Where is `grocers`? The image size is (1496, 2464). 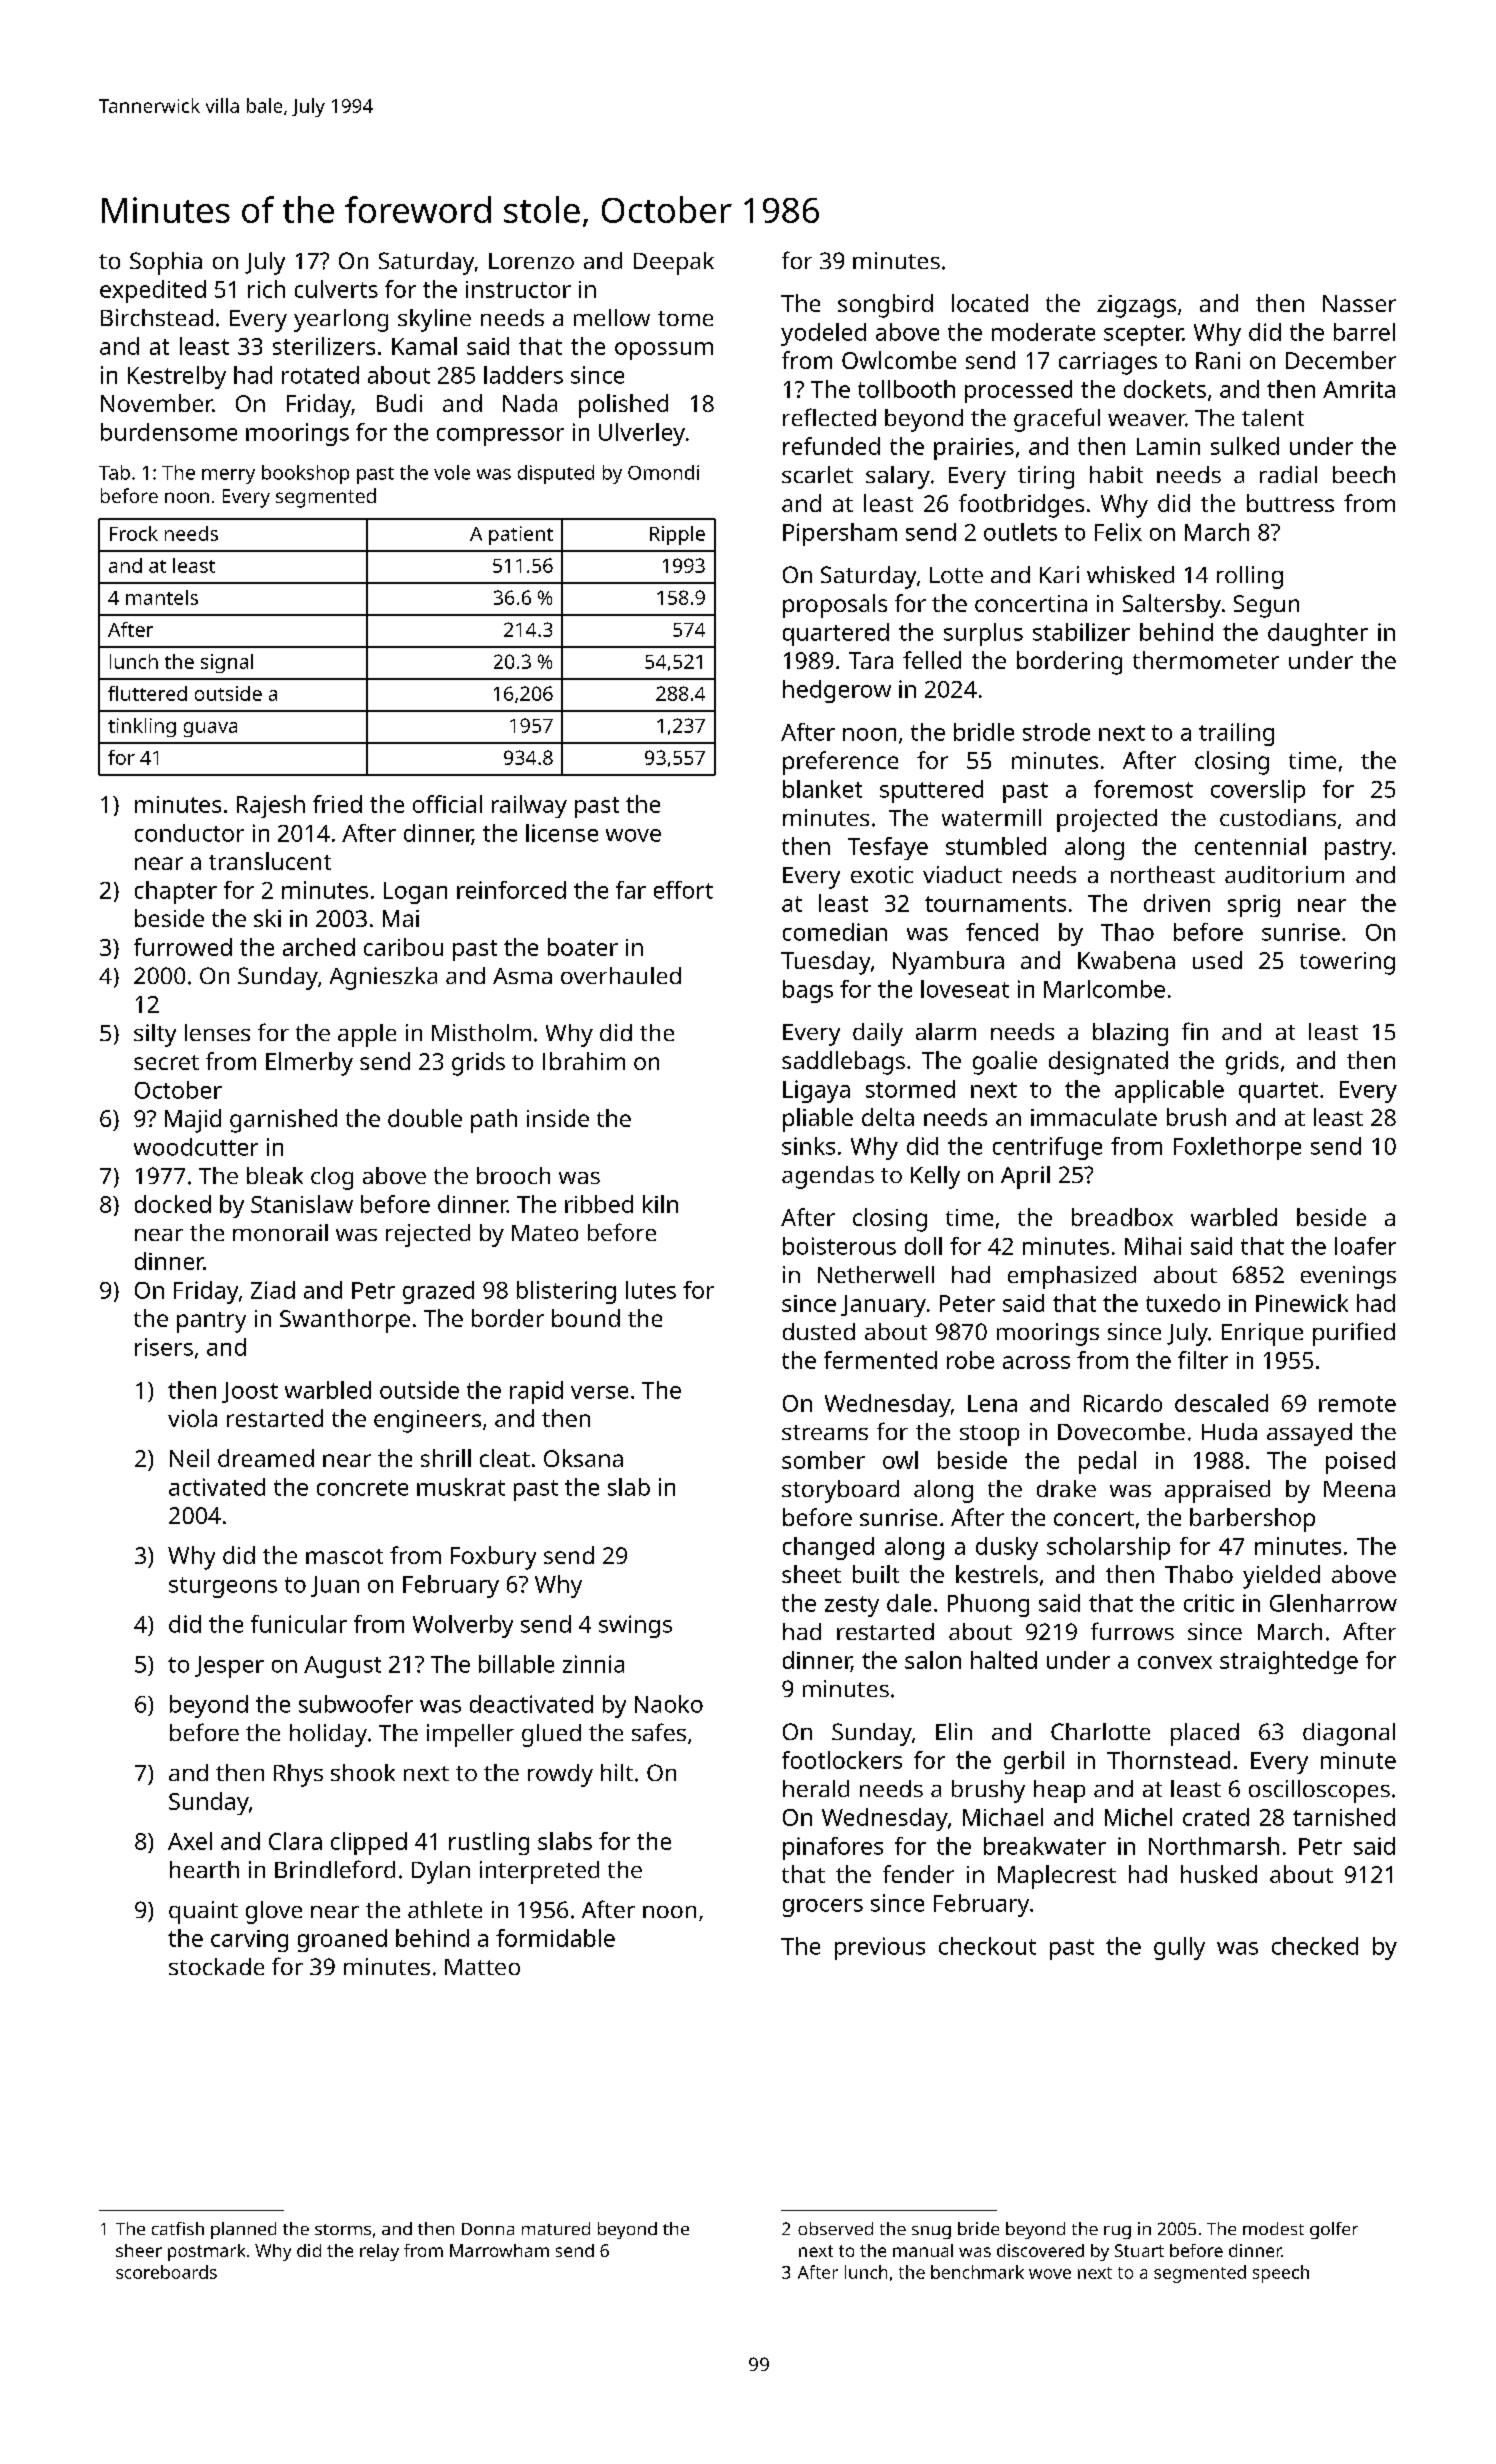
grocers is located at coordinates (823, 1908).
